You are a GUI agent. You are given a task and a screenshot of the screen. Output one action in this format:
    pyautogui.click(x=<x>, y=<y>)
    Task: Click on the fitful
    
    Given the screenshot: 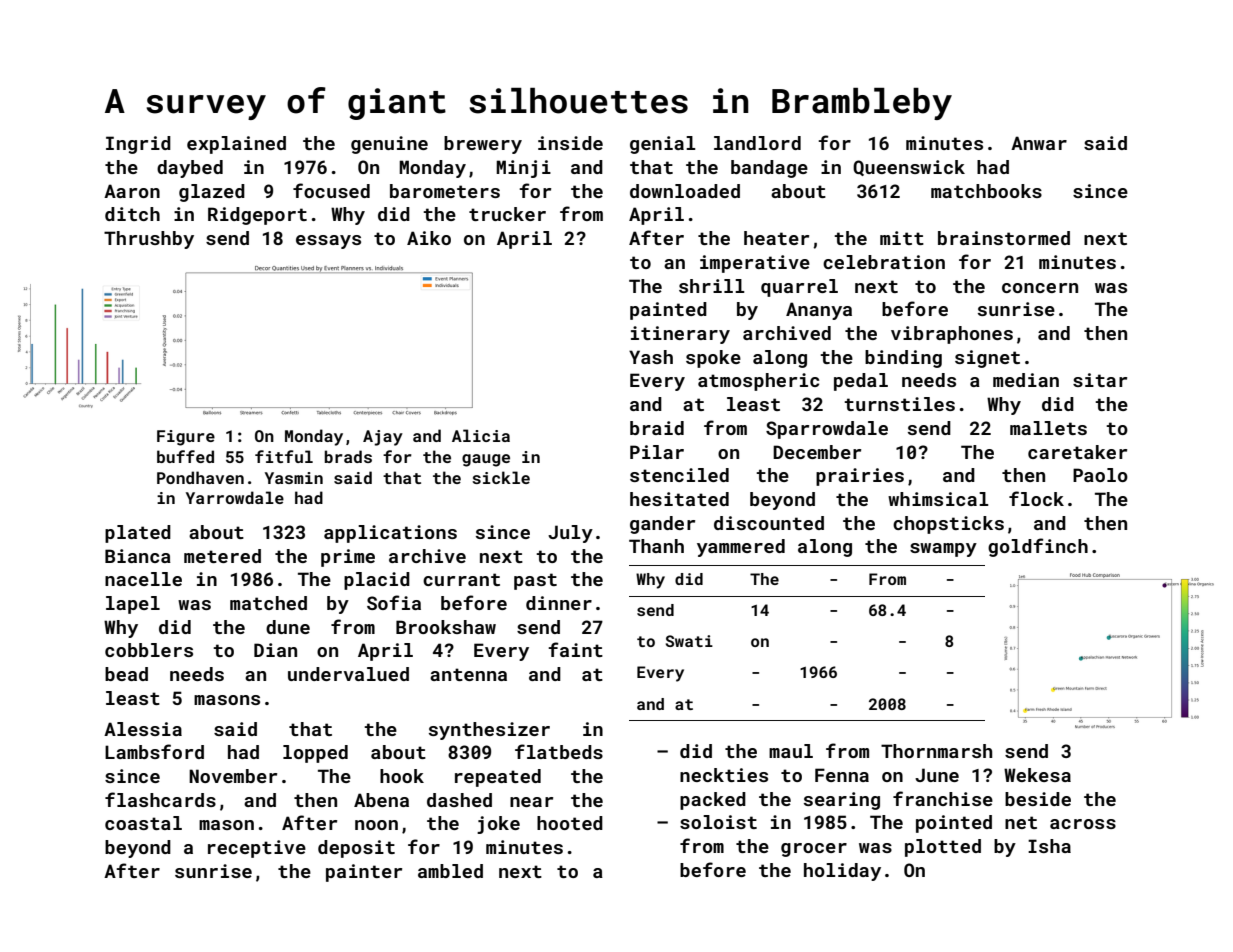 What is the action you would take?
    pyautogui.click(x=284, y=456)
